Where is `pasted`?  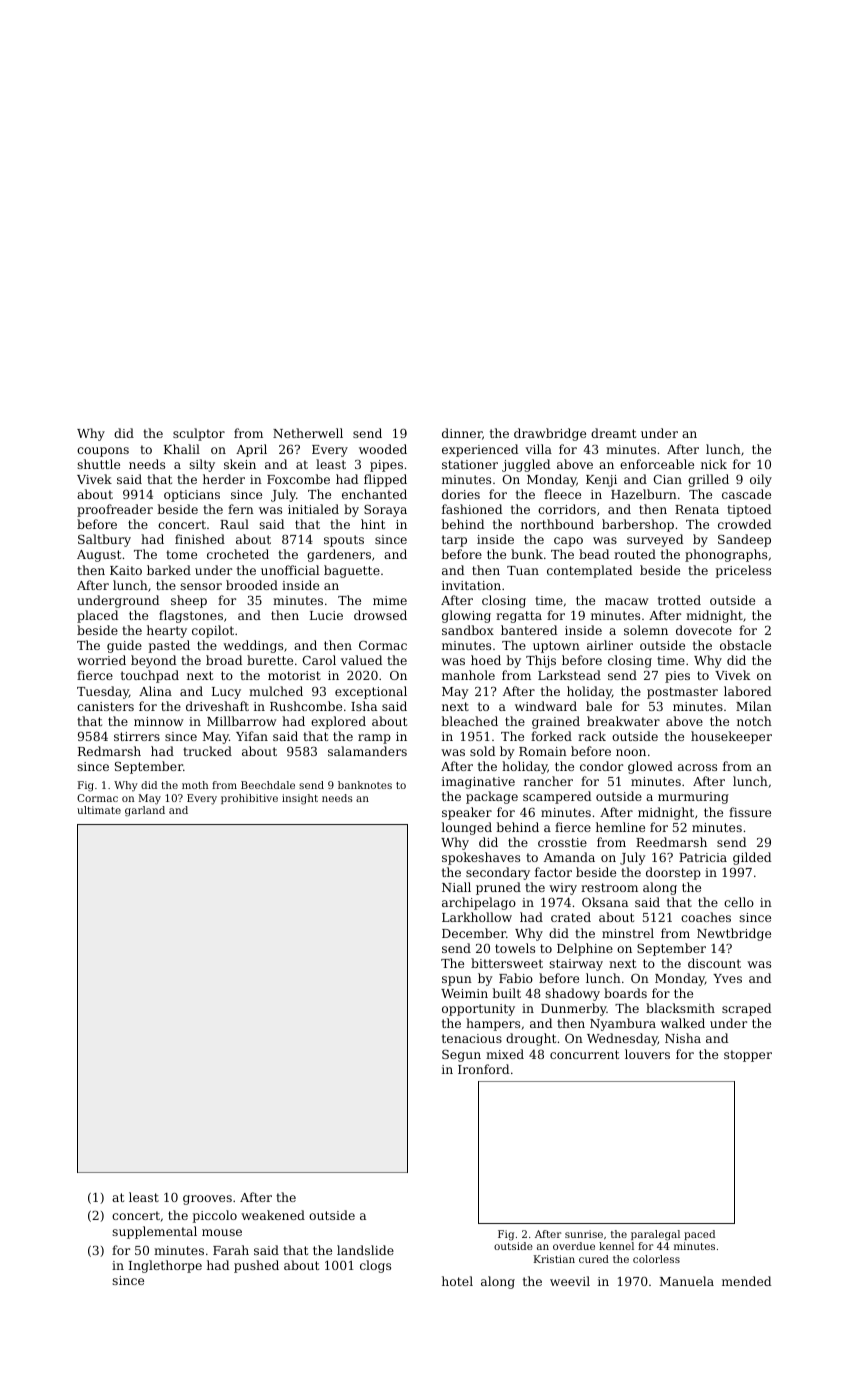 pasted is located at coordinates (169, 646).
